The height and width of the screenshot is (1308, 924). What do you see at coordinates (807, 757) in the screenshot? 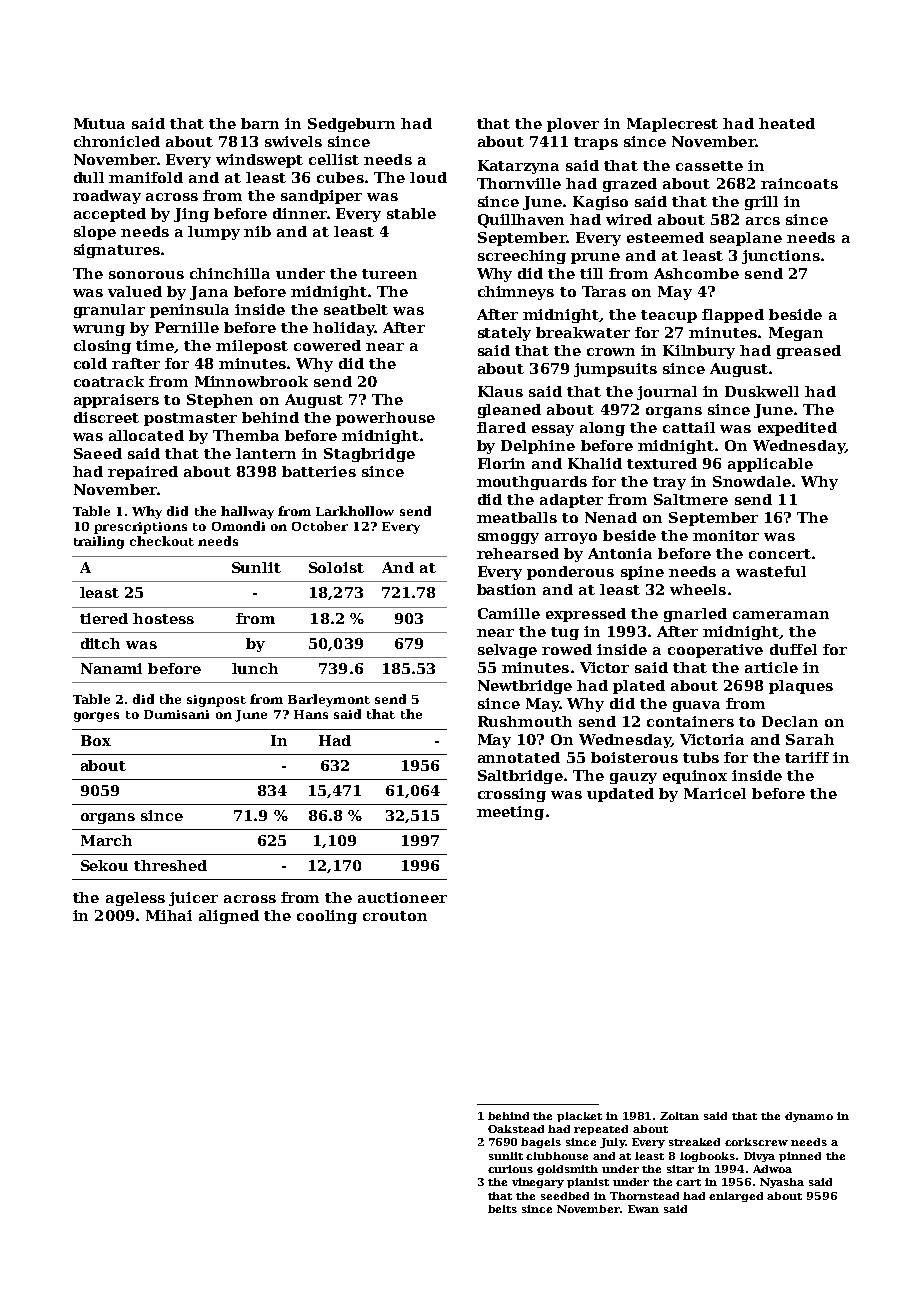
I see `tariff` at bounding box center [807, 757].
